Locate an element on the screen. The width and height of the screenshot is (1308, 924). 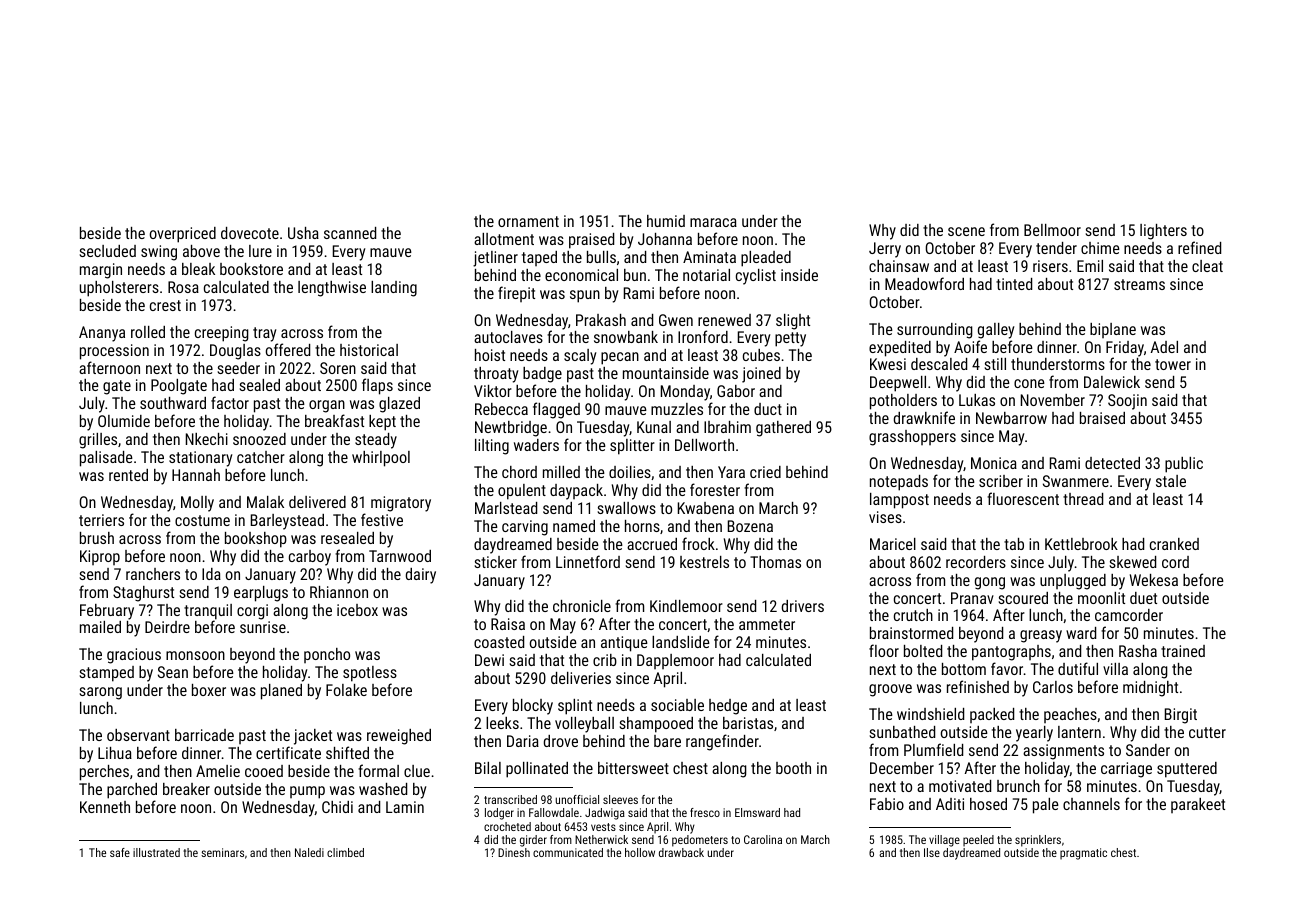
illustrated is located at coordinates (156, 852).
